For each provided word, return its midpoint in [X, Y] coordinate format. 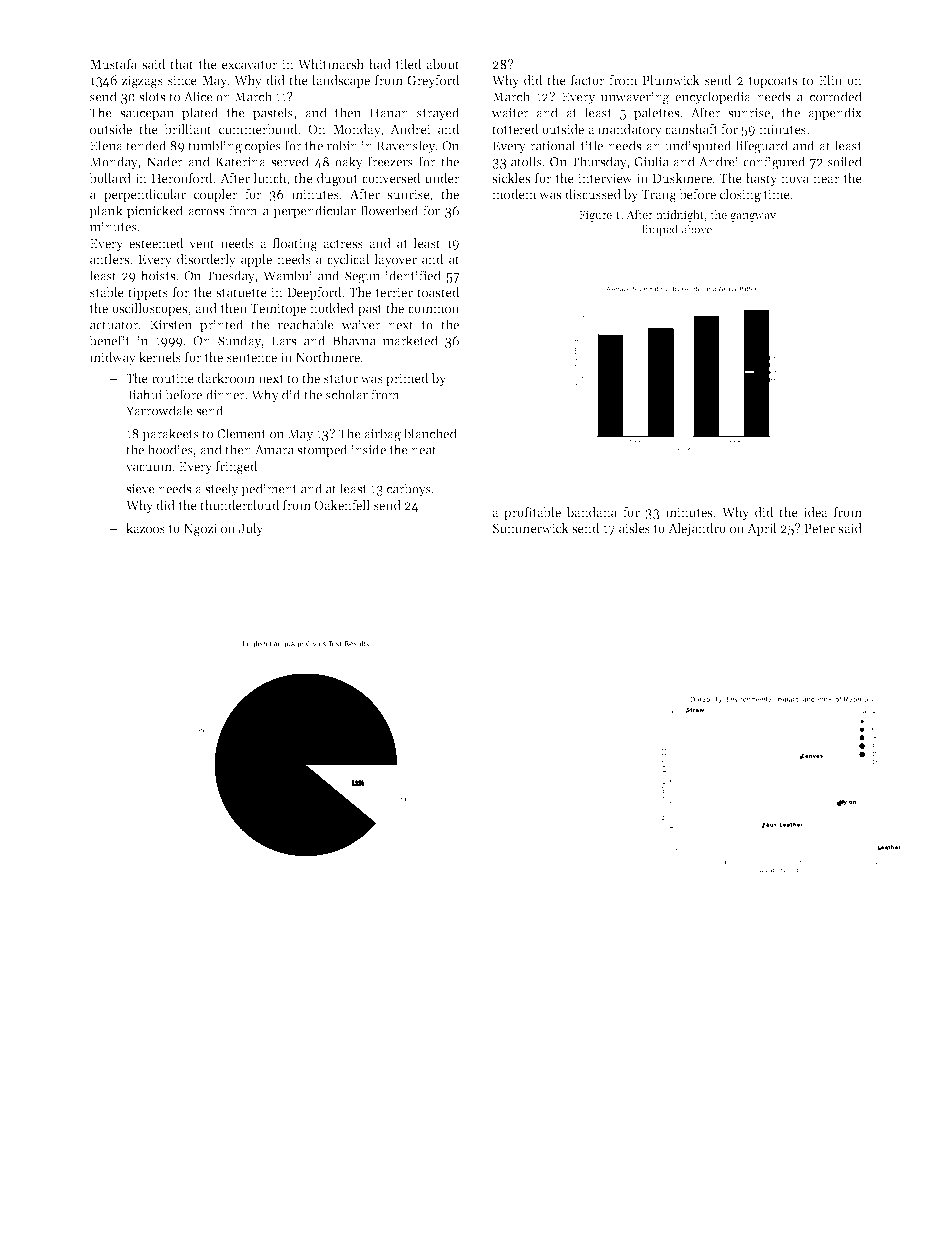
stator [341, 378]
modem [514, 194]
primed [407, 379]
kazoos [145, 528]
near [826, 179]
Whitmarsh [331, 64]
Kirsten [171, 325]
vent [202, 243]
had [380, 64]
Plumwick [671, 80]
